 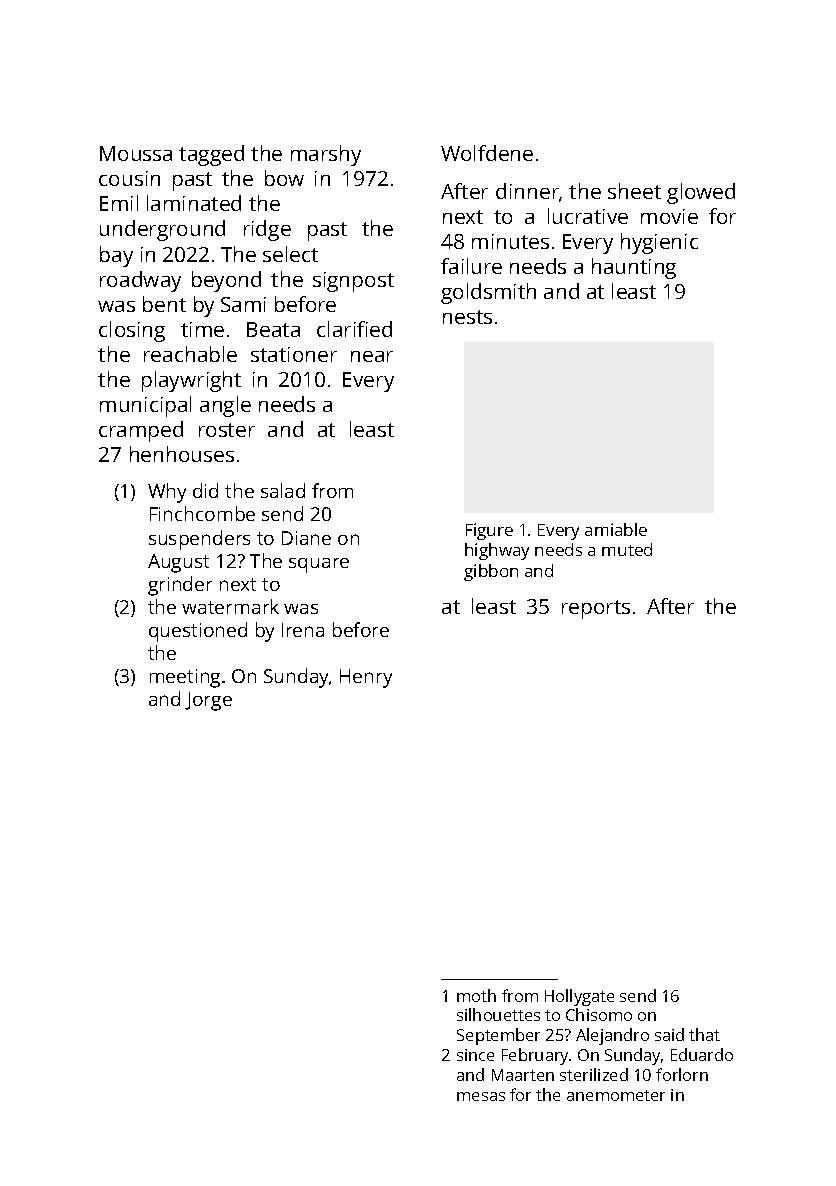 What do you see at coordinates (475, 1055) in the screenshot?
I see `since` at bounding box center [475, 1055].
